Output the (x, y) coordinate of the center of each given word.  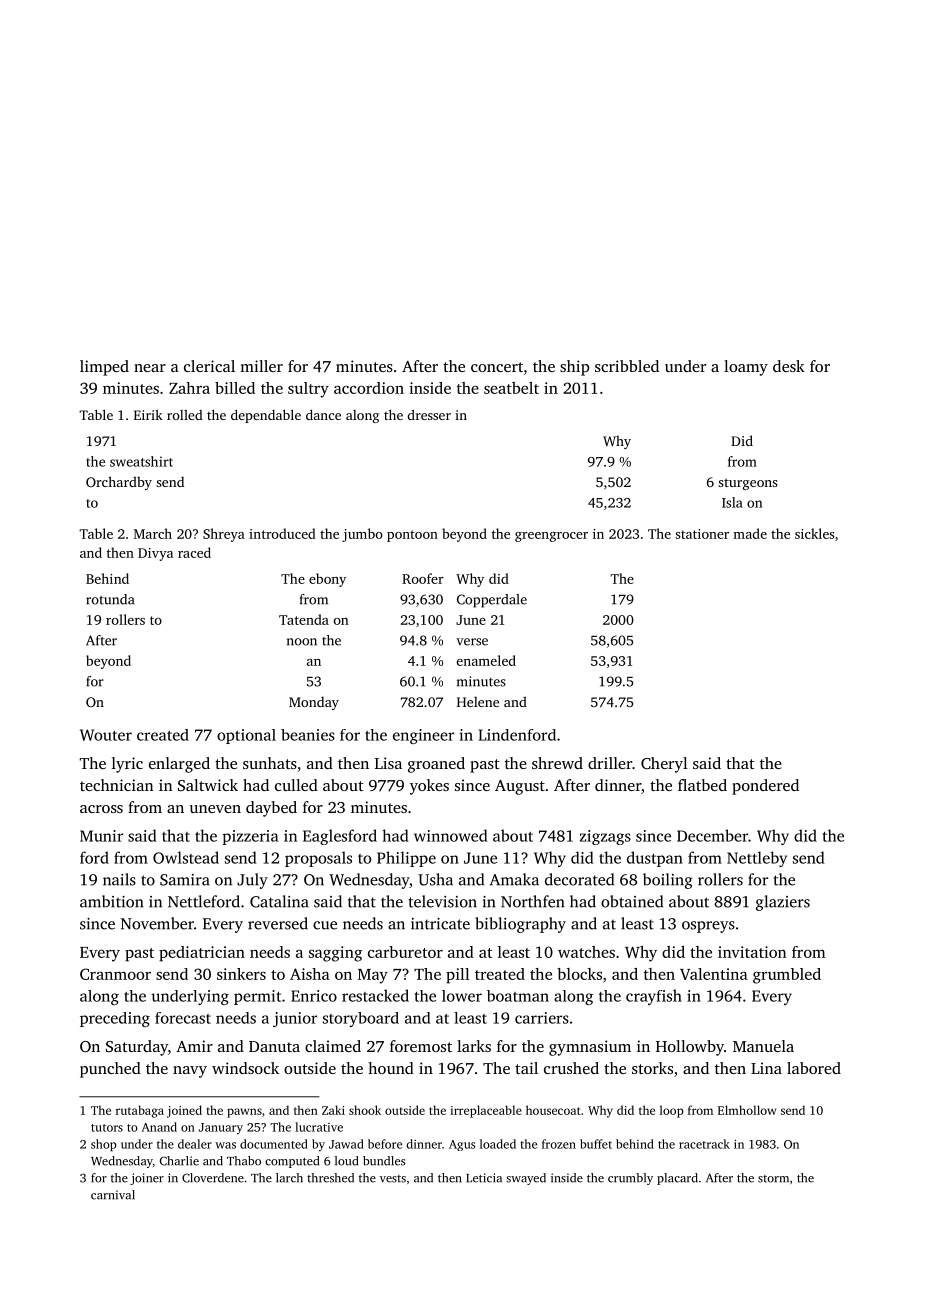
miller (261, 366)
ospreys (708, 927)
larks (474, 1046)
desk (789, 366)
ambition (112, 901)
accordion (369, 388)
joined (184, 1111)
